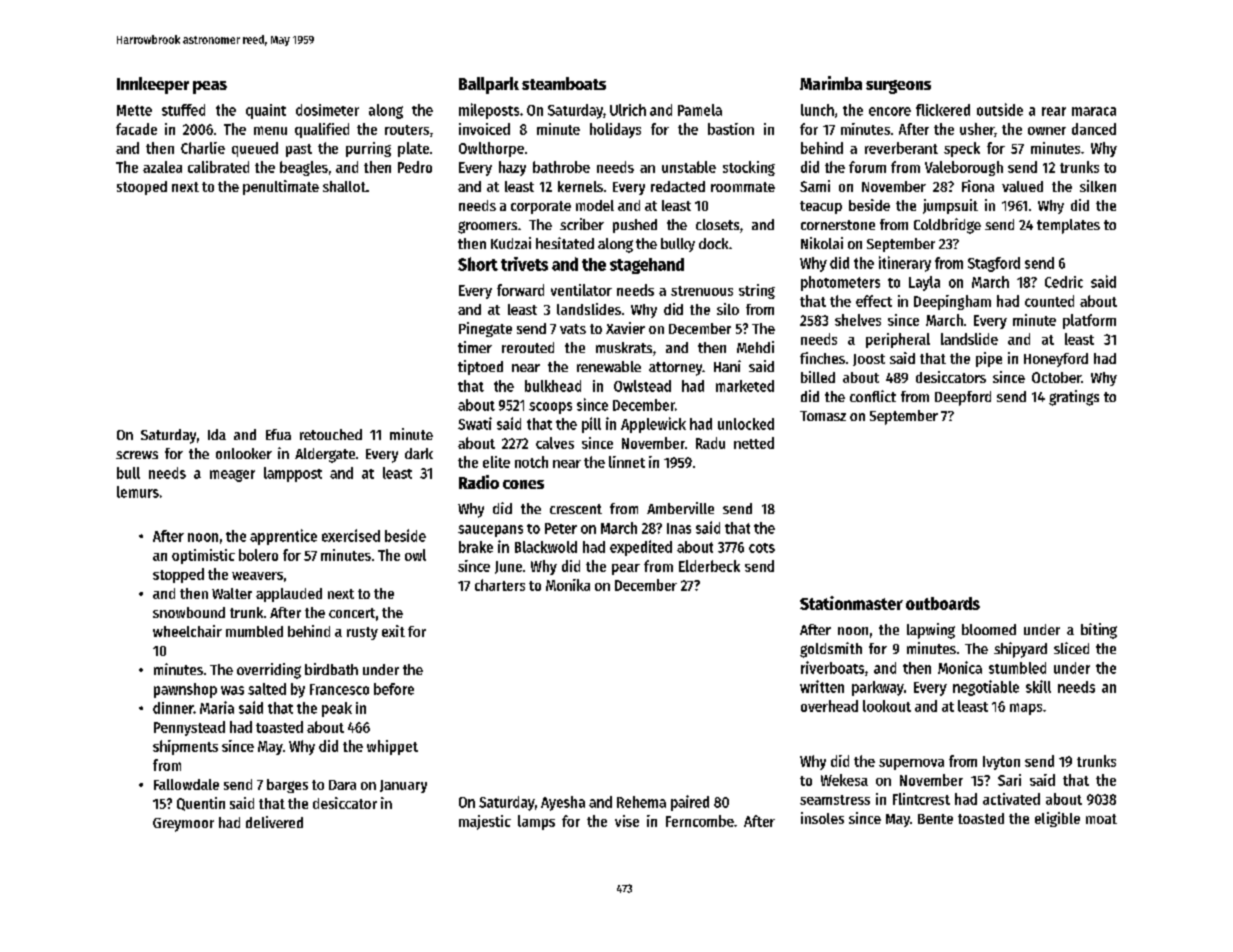  I want to click on vise, so click(627, 821).
